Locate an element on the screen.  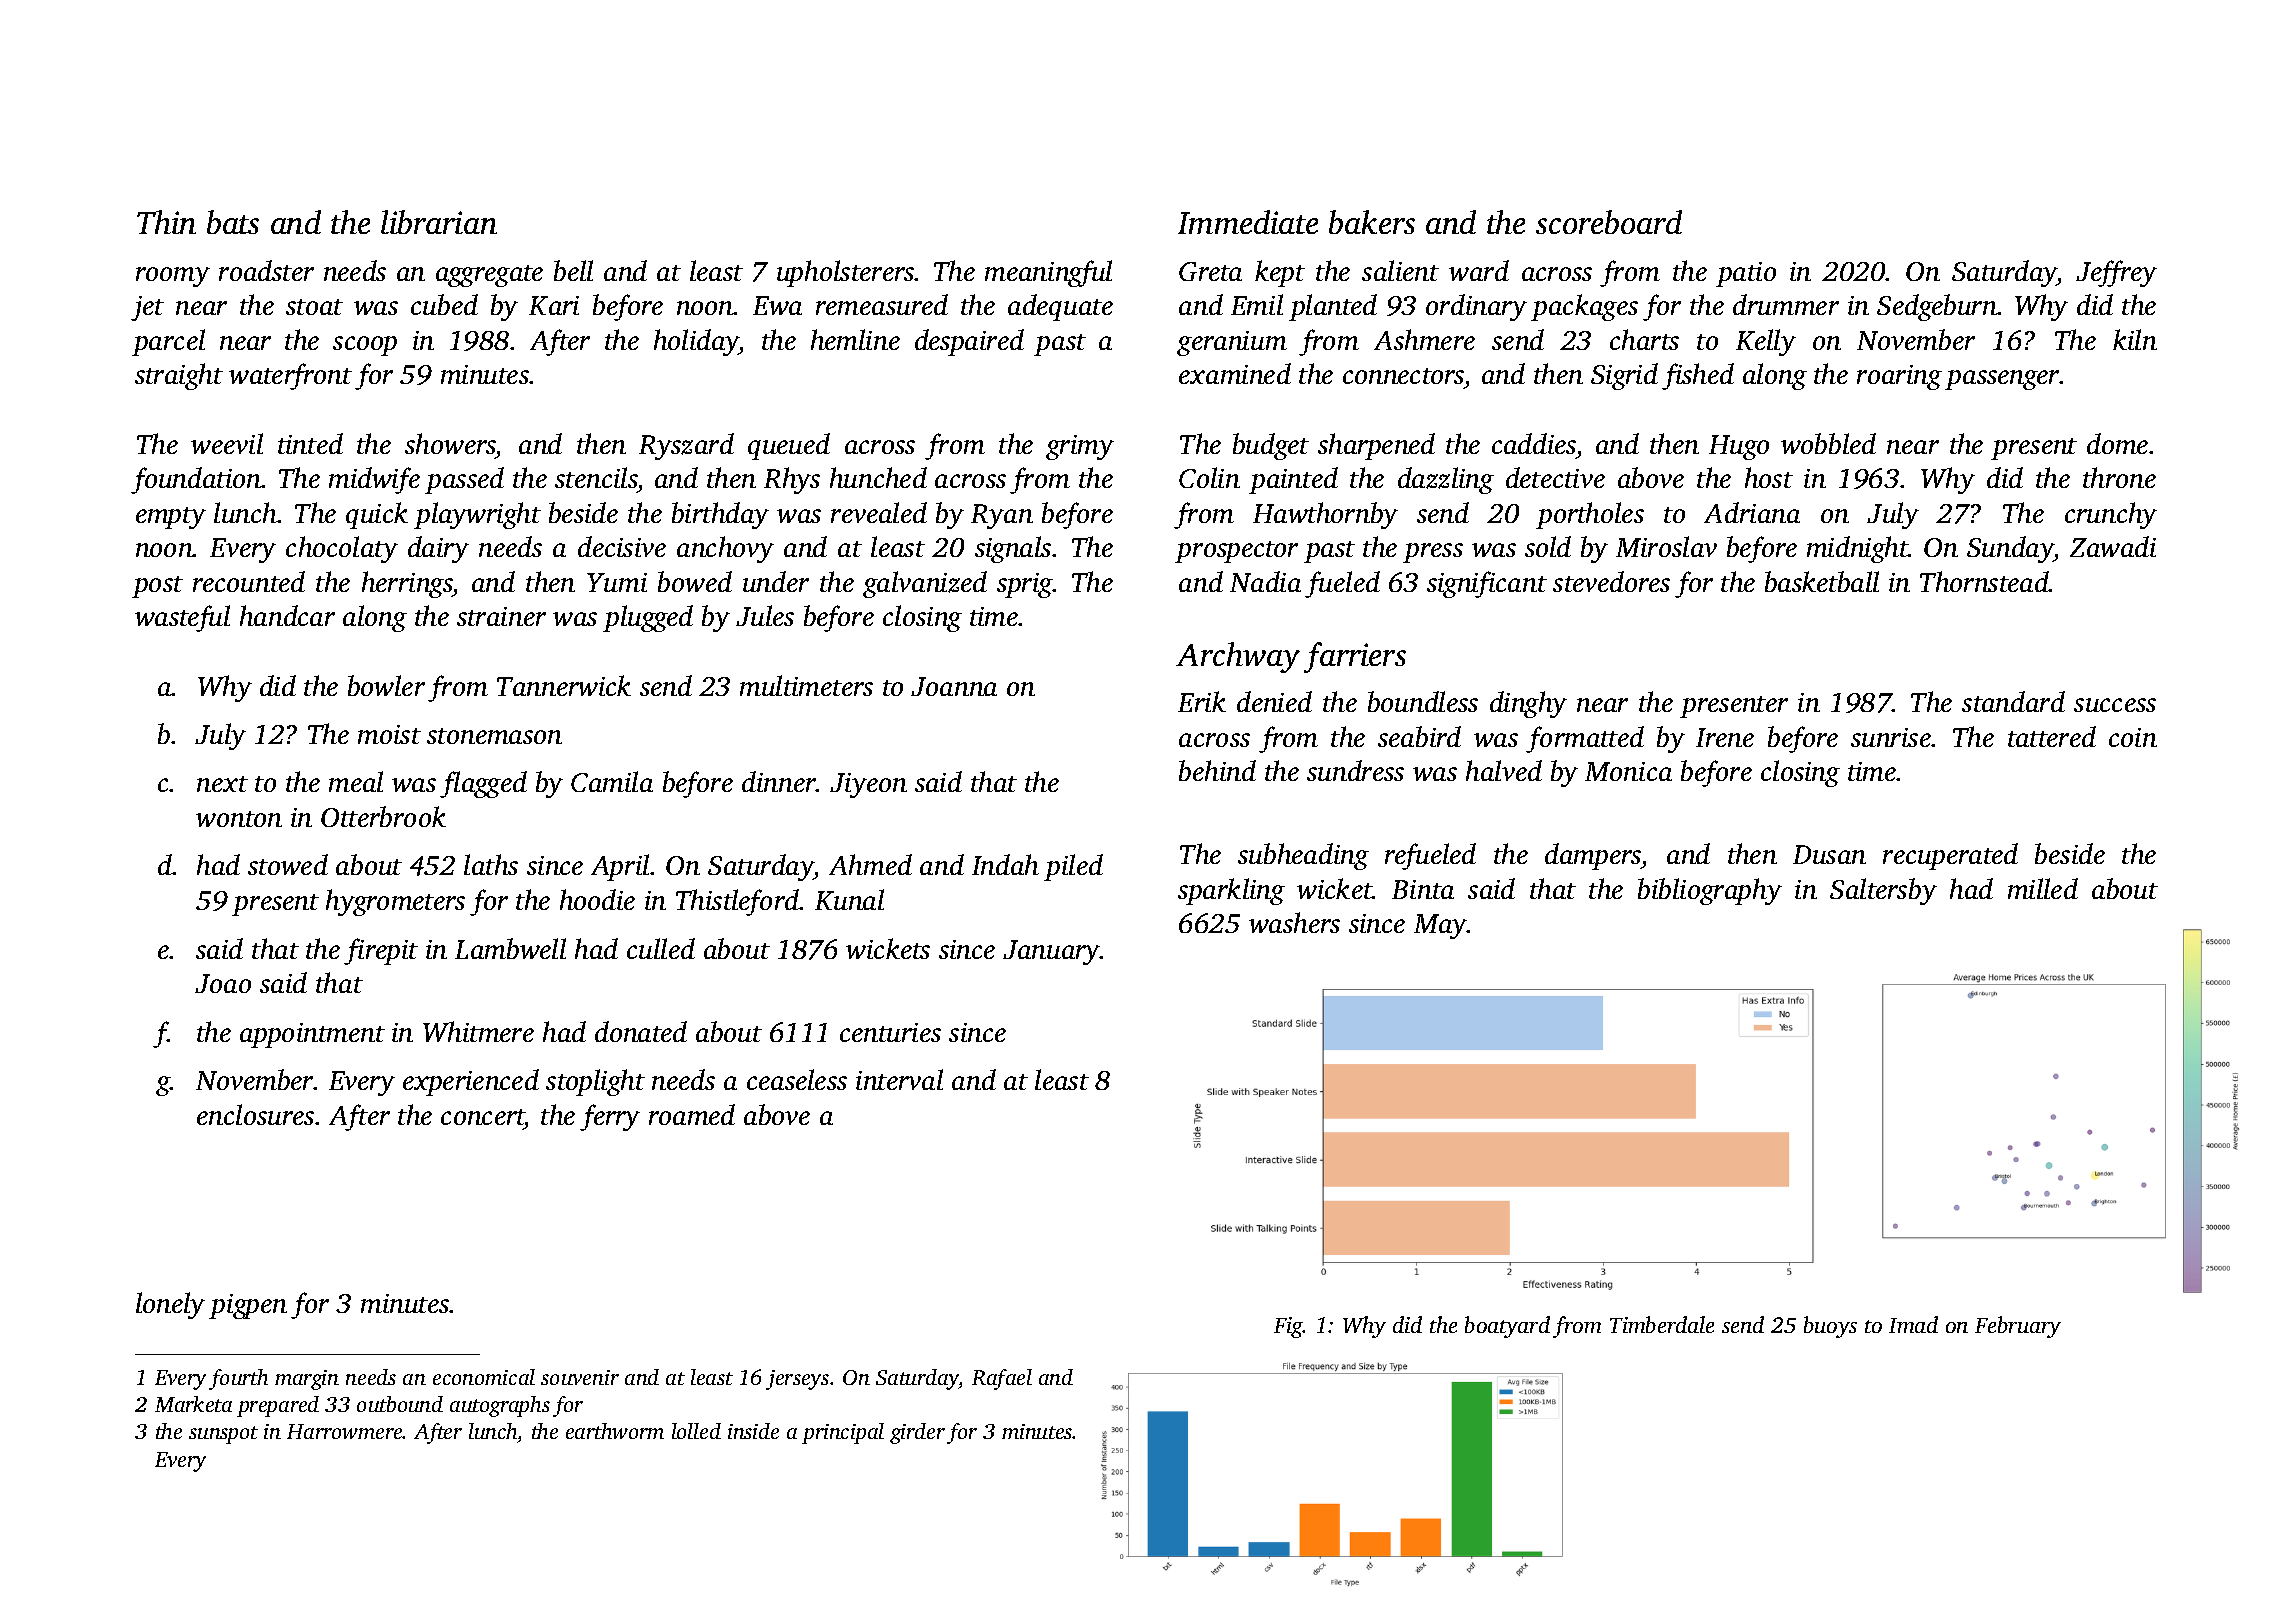
bell is located at coordinates (573, 270).
